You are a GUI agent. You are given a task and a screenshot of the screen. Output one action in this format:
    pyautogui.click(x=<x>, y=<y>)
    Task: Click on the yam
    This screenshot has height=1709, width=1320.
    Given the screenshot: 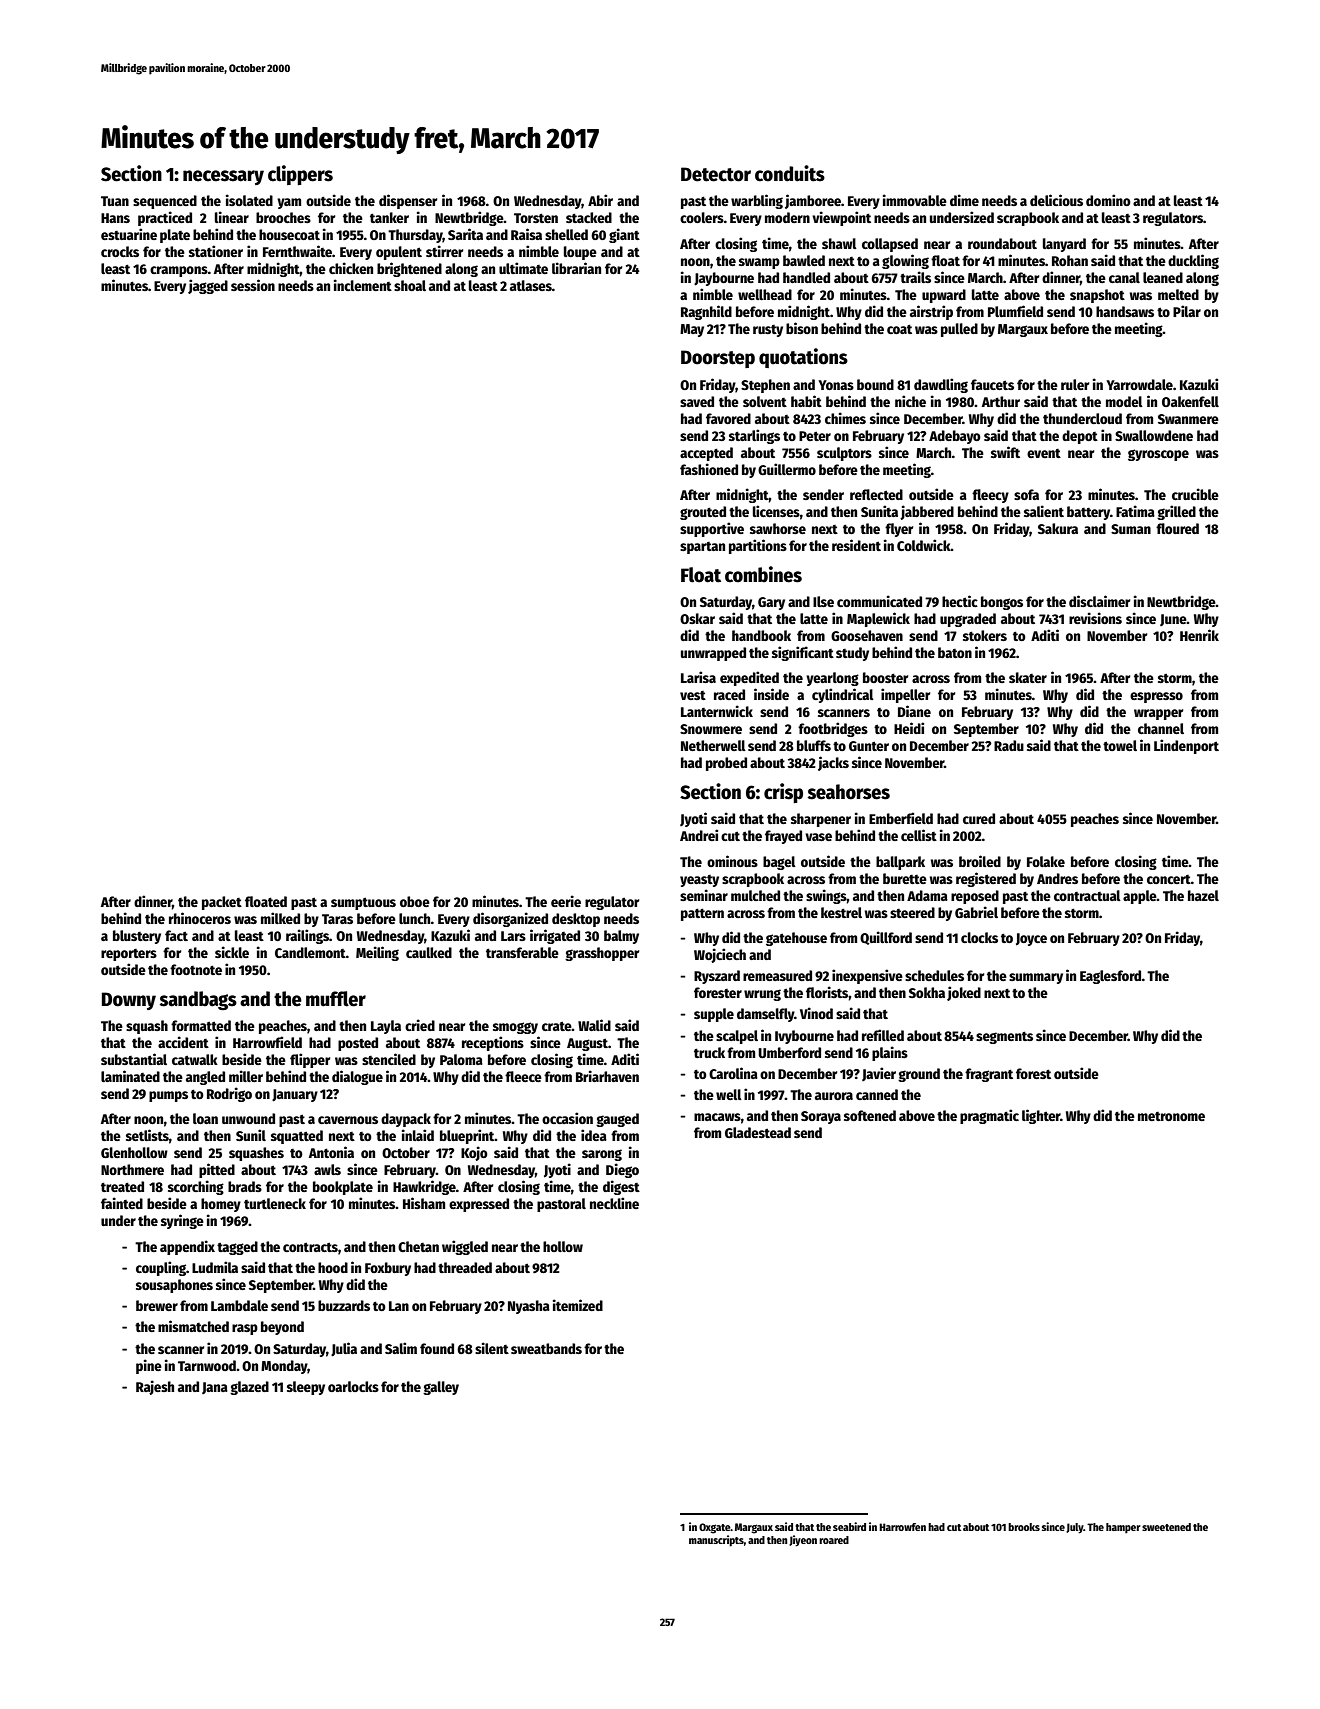 What is the action you would take?
    pyautogui.click(x=289, y=203)
